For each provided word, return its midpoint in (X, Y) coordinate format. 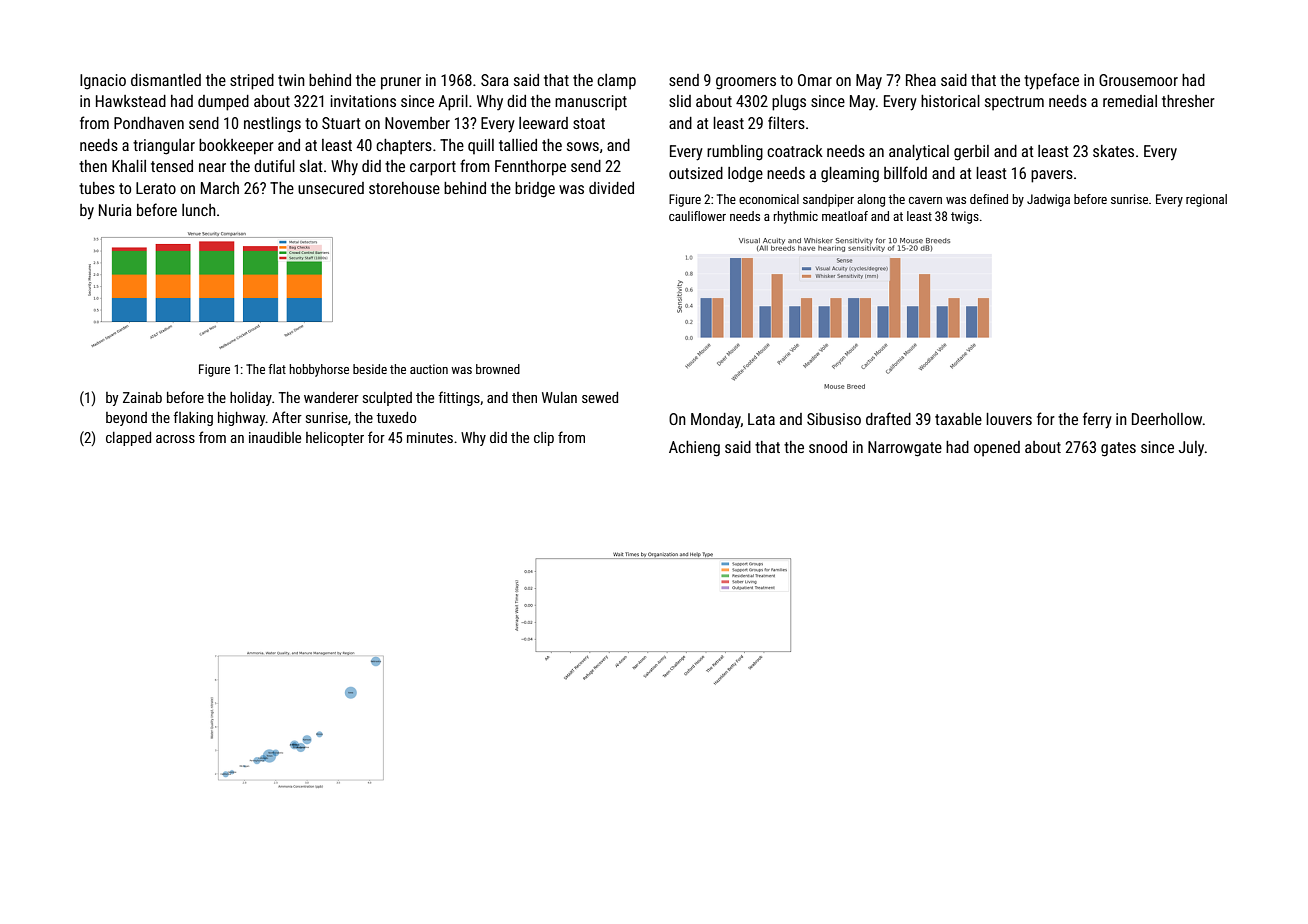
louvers (1009, 419)
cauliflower (697, 216)
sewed (600, 397)
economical (769, 199)
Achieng (694, 449)
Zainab (142, 397)
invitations (363, 101)
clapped (128, 439)
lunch (199, 210)
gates (1118, 449)
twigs (965, 217)
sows (583, 146)
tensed (172, 166)
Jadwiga (1048, 200)
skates (1113, 151)
